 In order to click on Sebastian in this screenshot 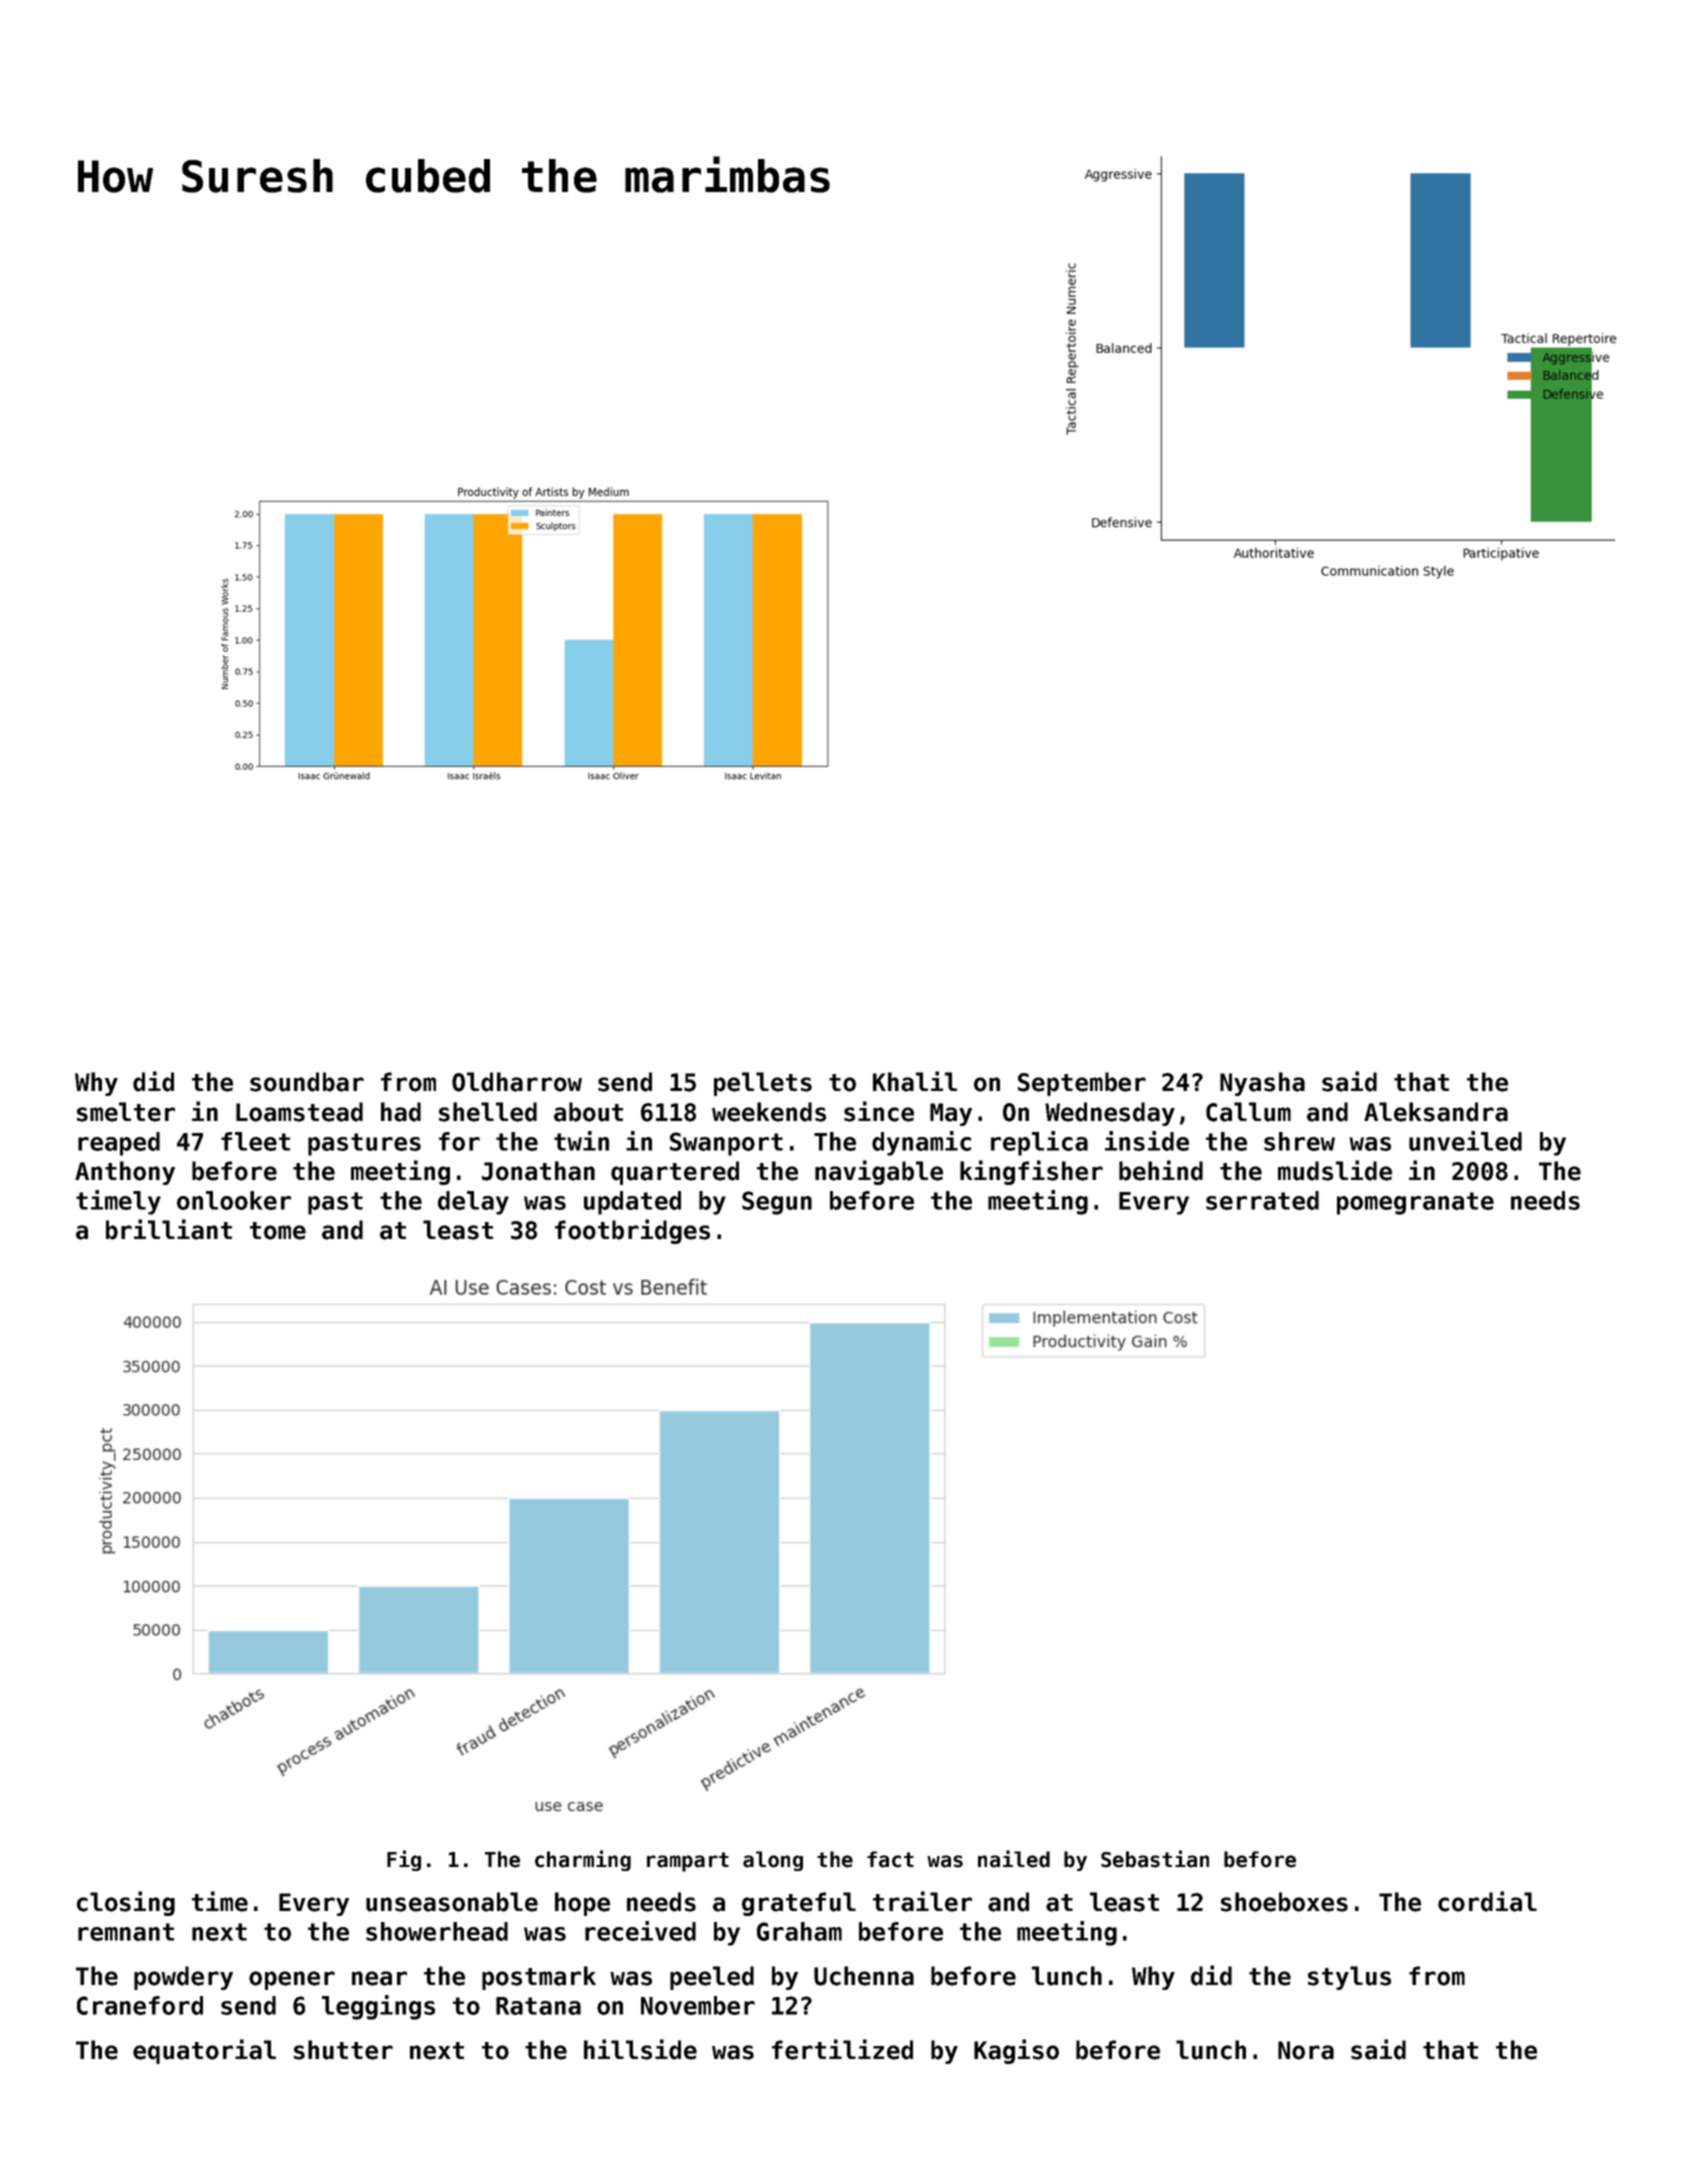, I will do `click(1155, 1859)`.
